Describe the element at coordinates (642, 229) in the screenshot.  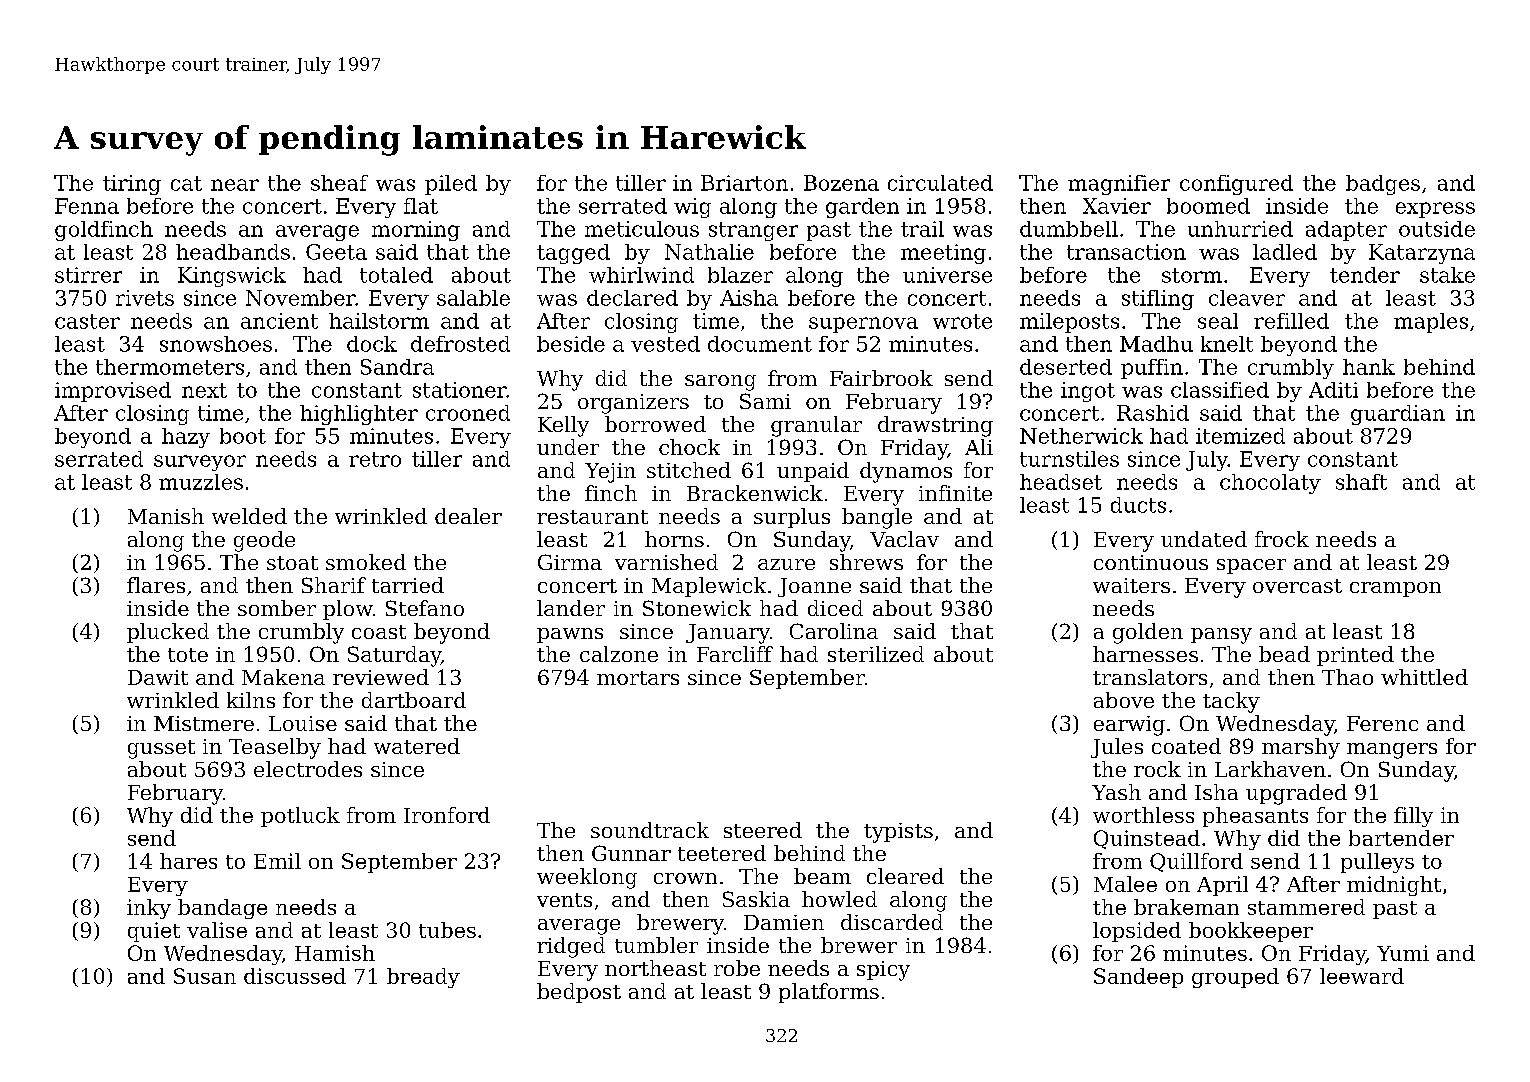
I see `meticulous` at that location.
